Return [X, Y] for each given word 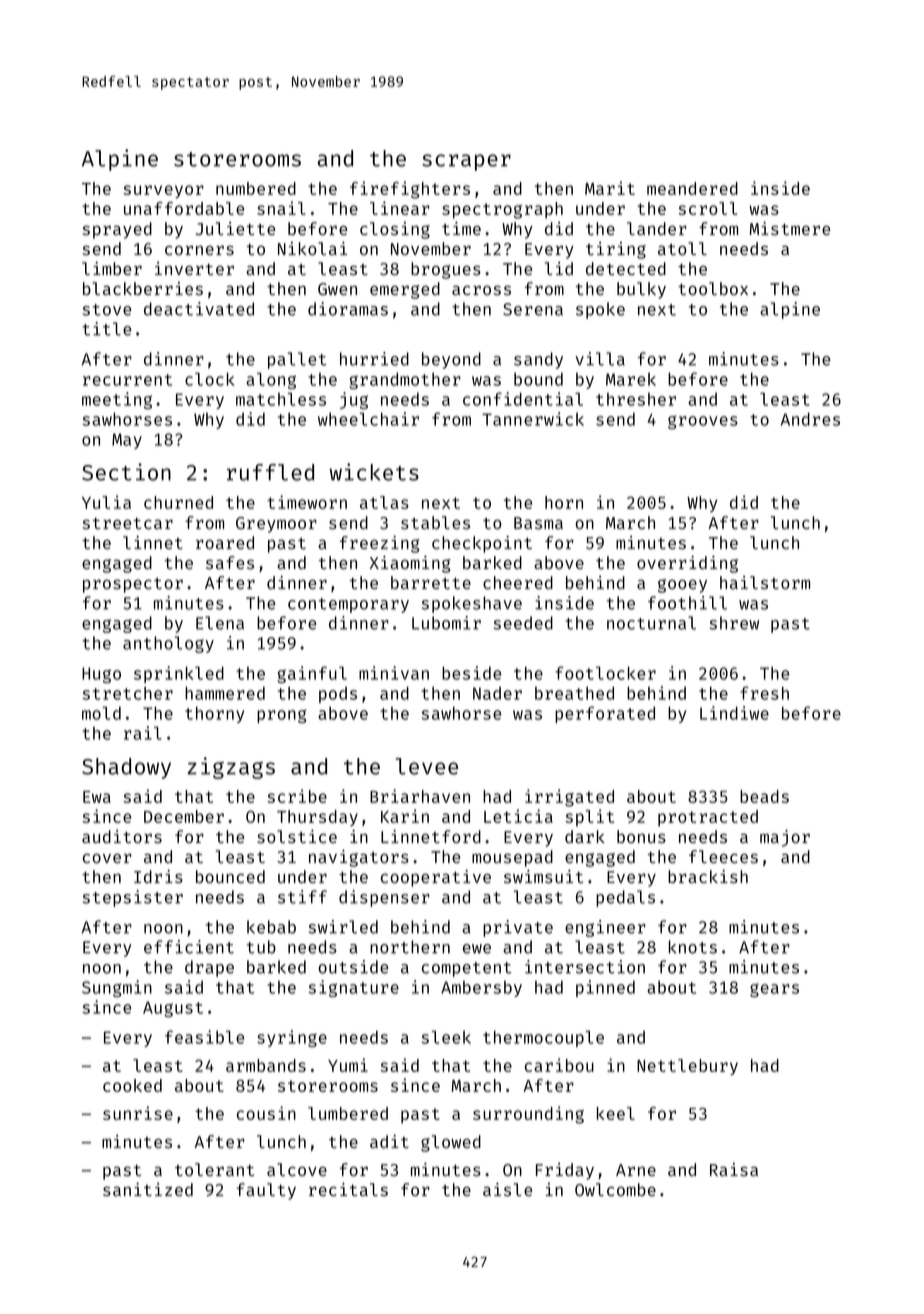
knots [693, 947]
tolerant [214, 1169]
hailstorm [765, 582]
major [785, 838]
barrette [431, 582]
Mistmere [790, 228]
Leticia [518, 816]
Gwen [337, 289]
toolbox [713, 288]
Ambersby [481, 989]
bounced [230, 876]
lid [559, 268]
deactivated [199, 309]
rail [143, 733]
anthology [168, 644]
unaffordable [184, 208]
